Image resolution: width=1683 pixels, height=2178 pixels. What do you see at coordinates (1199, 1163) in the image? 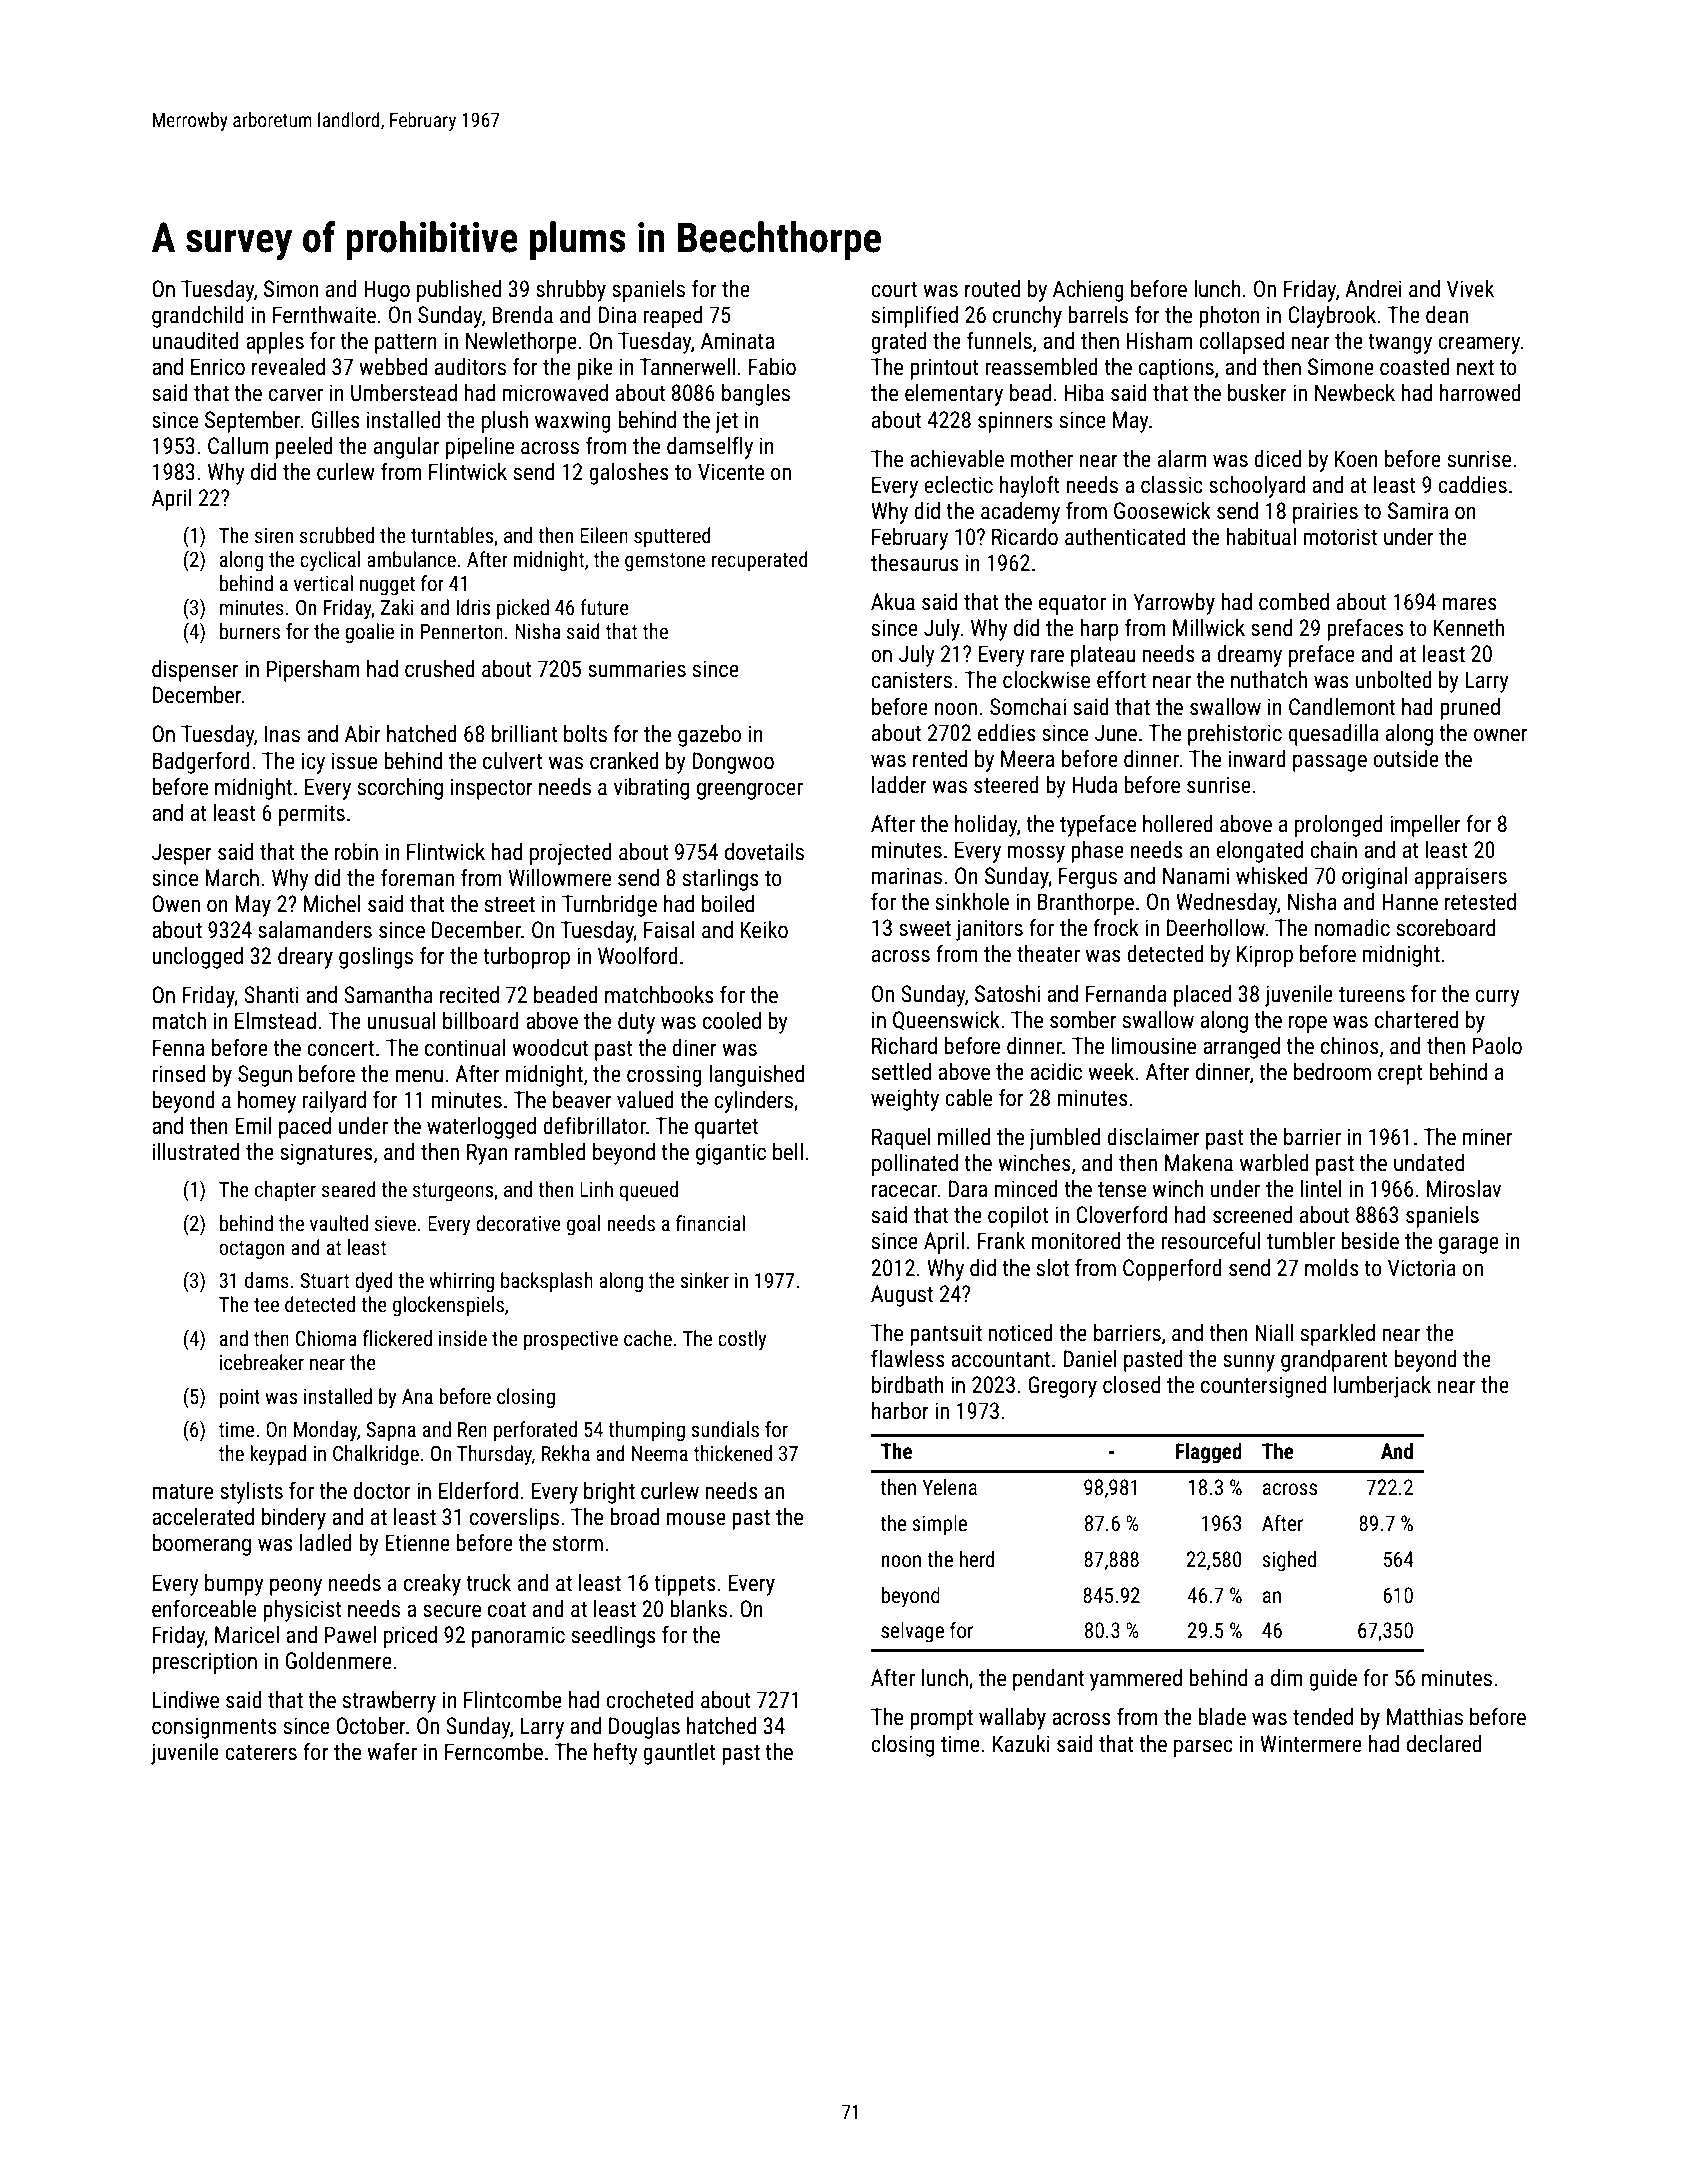
I see `Makena` at bounding box center [1199, 1163].
